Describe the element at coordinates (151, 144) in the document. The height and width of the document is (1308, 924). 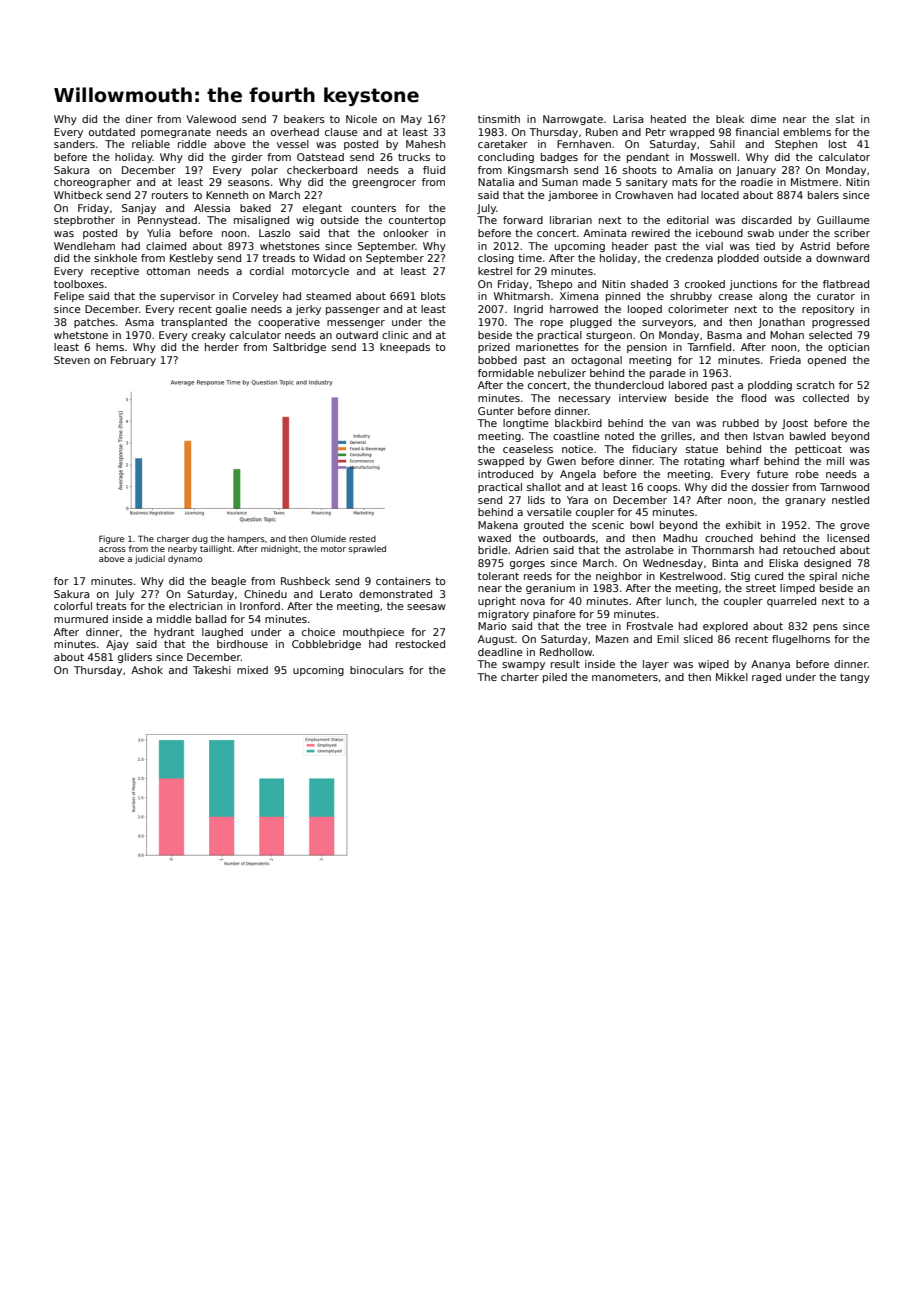
I see `reliable` at that location.
